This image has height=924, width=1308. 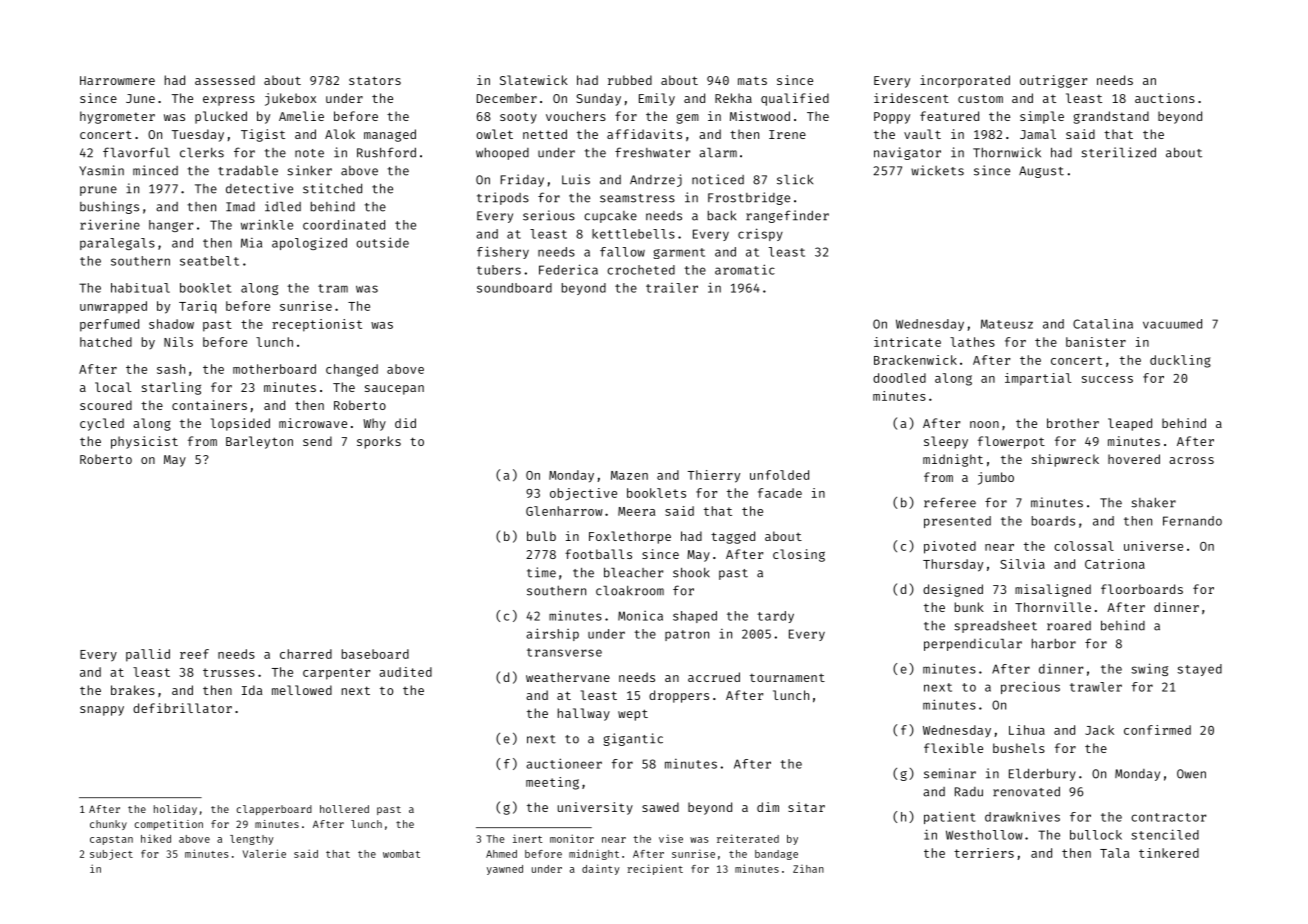 What do you see at coordinates (1027, 730) in the image?
I see `Lihua` at bounding box center [1027, 730].
